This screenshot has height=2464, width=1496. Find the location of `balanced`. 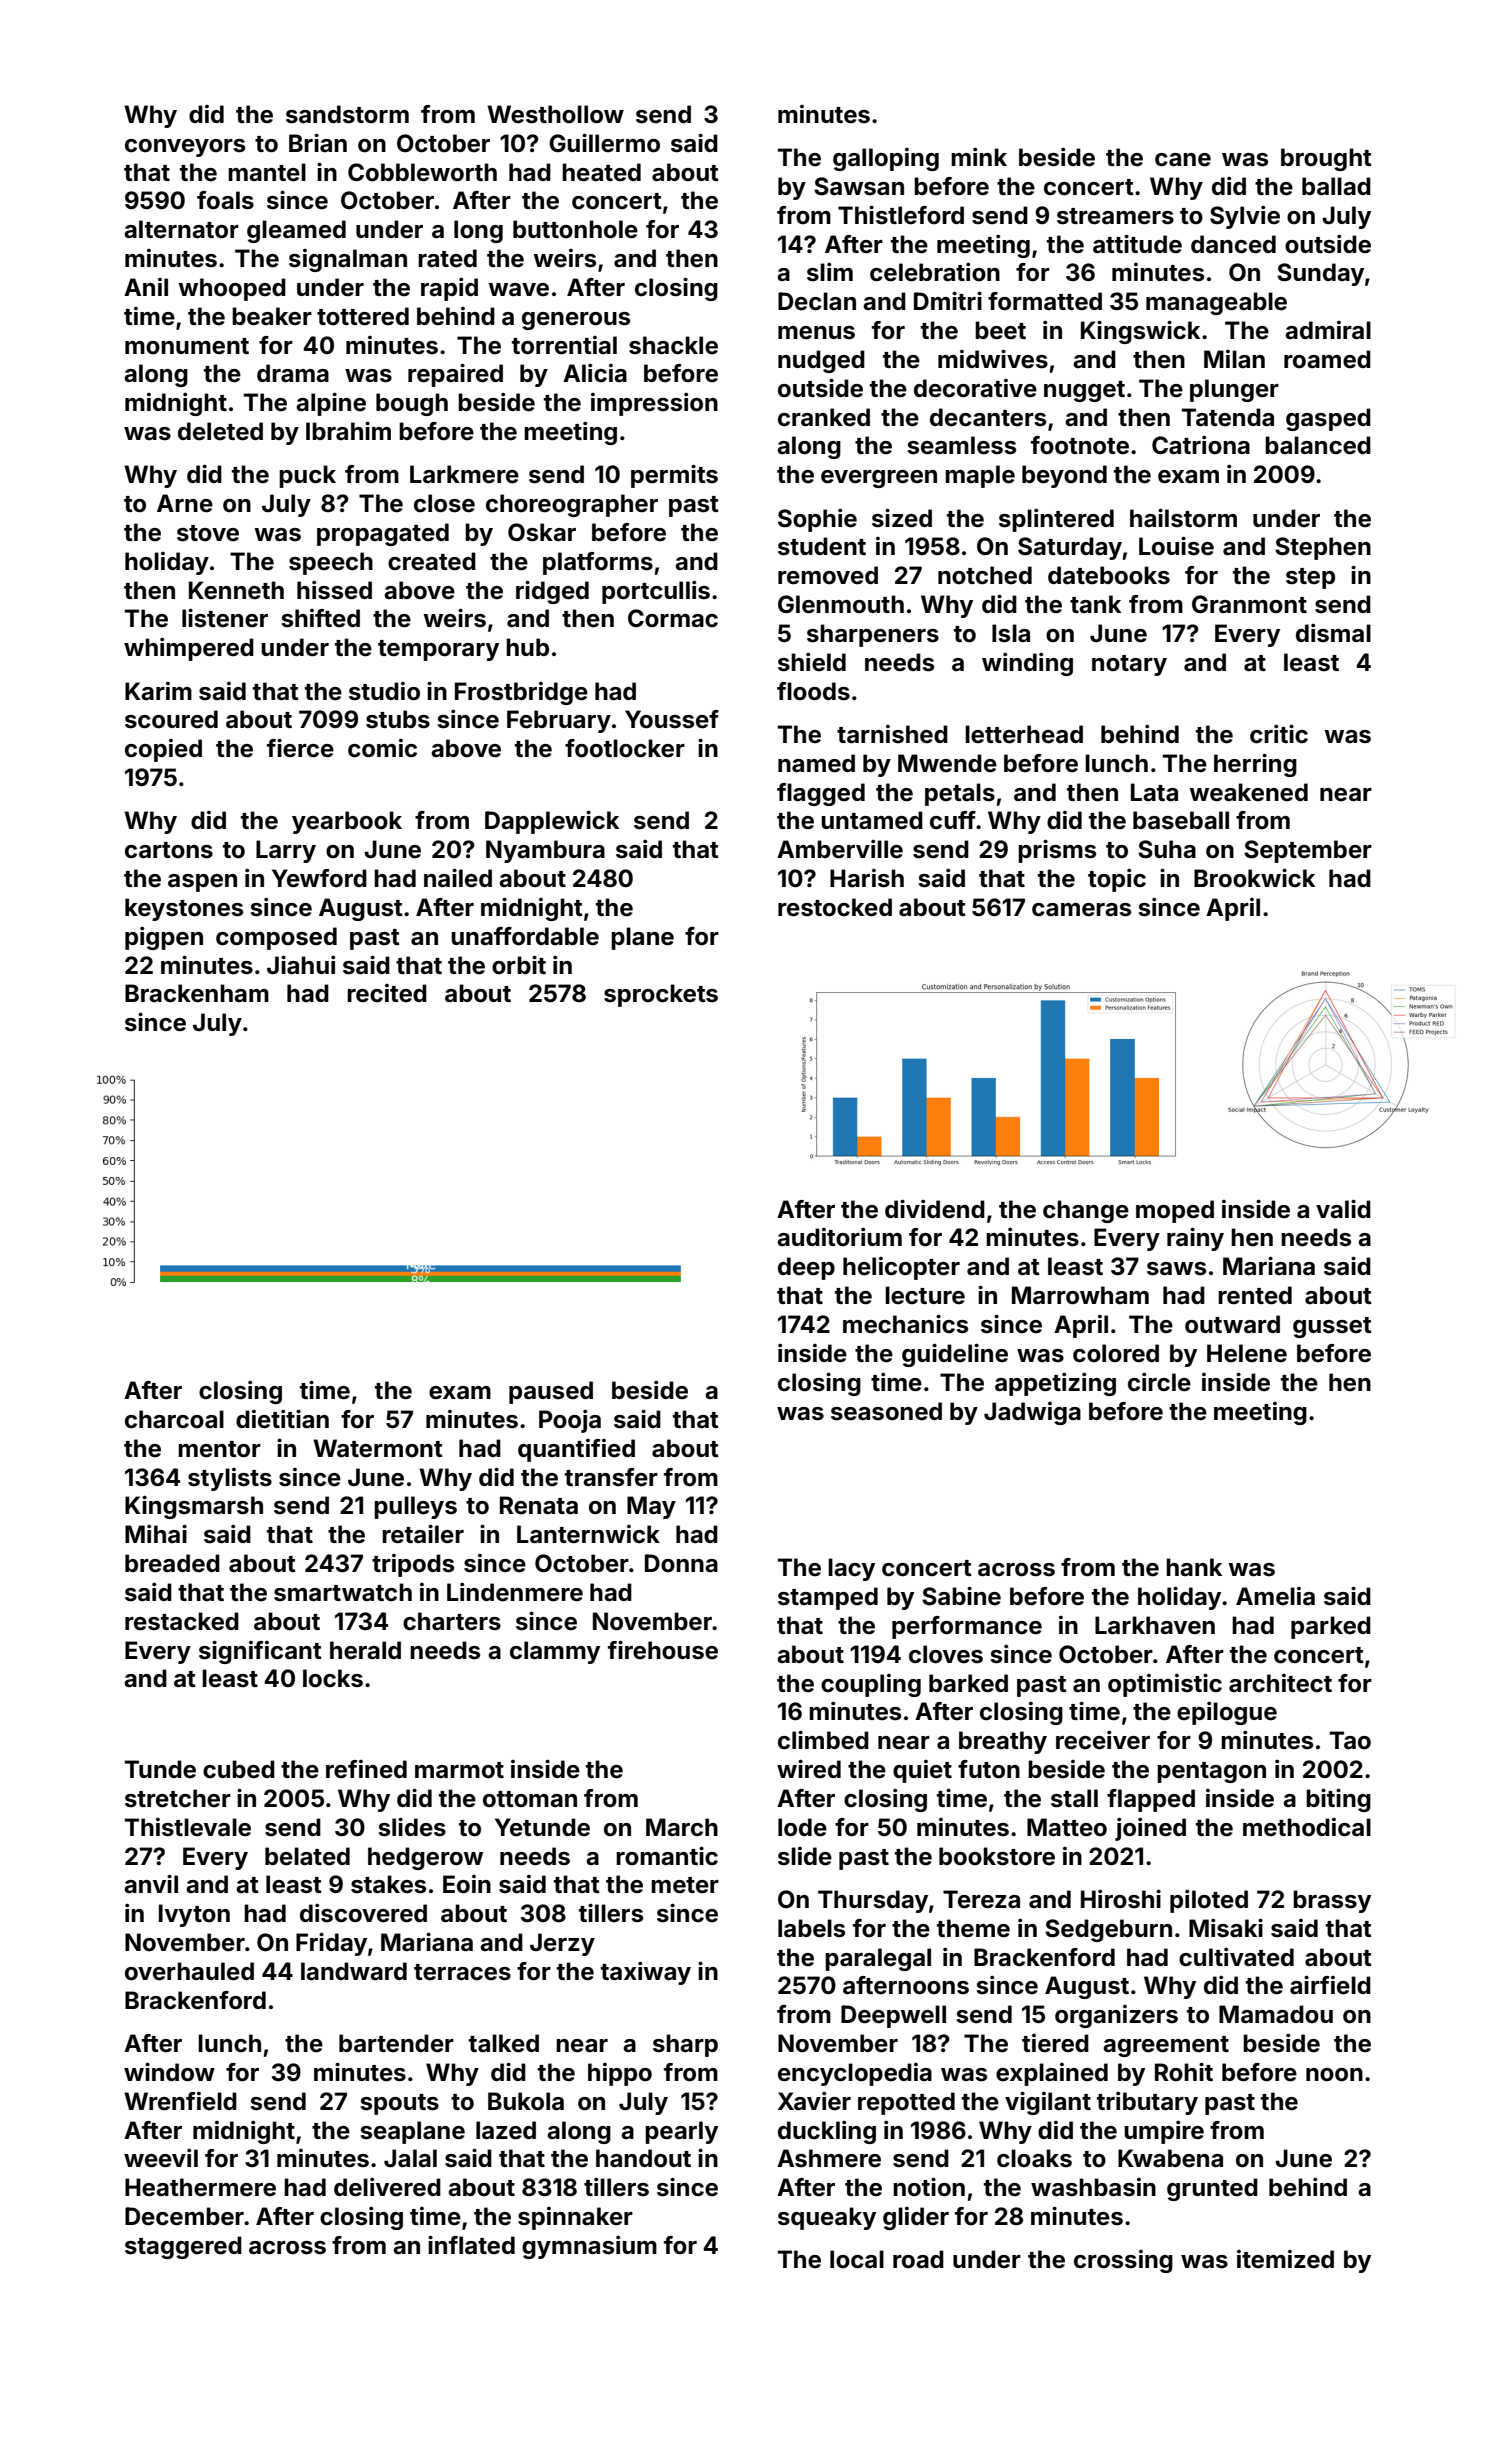

balanced is located at coordinates (1318, 445).
